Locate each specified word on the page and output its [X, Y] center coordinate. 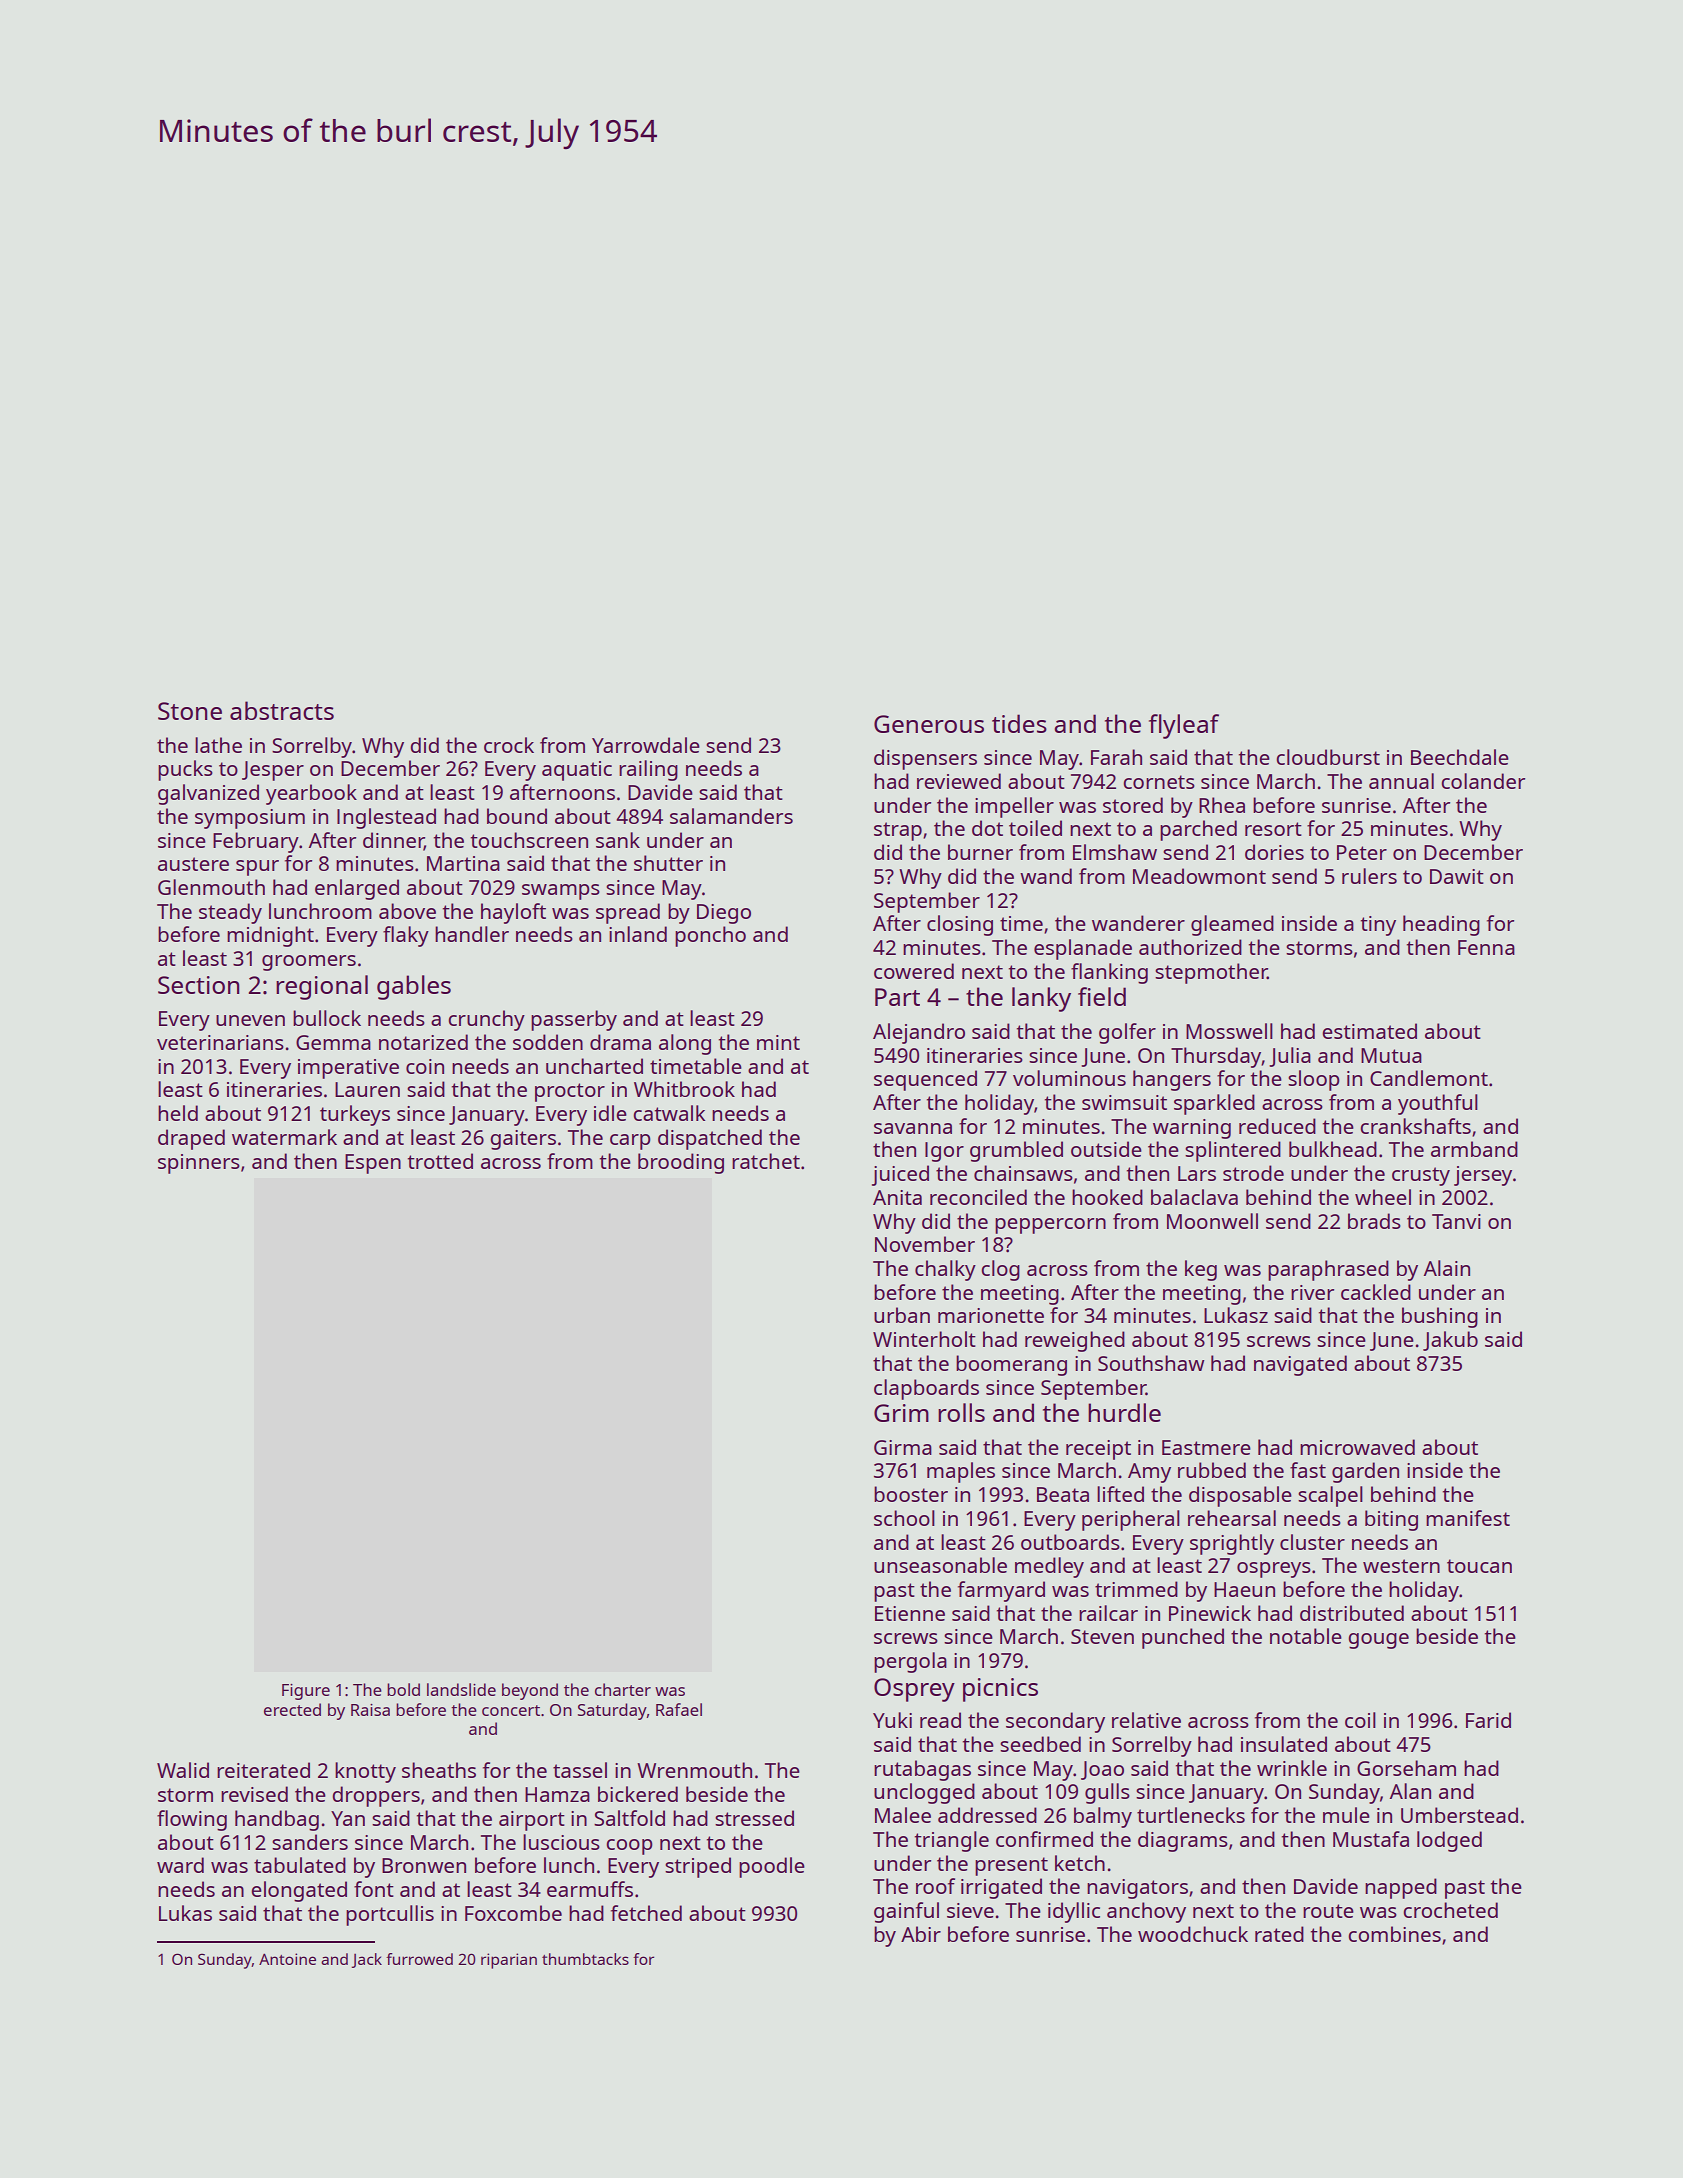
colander [1483, 781]
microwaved [1357, 1447]
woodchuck [1193, 1934]
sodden [548, 1042]
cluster [1312, 1542]
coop [629, 1847]
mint [778, 1042]
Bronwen [424, 1865]
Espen [373, 1164]
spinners [199, 1164]
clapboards [926, 1389]
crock [509, 745]
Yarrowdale [646, 745]
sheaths [439, 1770]
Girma [903, 1447]
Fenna [1486, 947]
